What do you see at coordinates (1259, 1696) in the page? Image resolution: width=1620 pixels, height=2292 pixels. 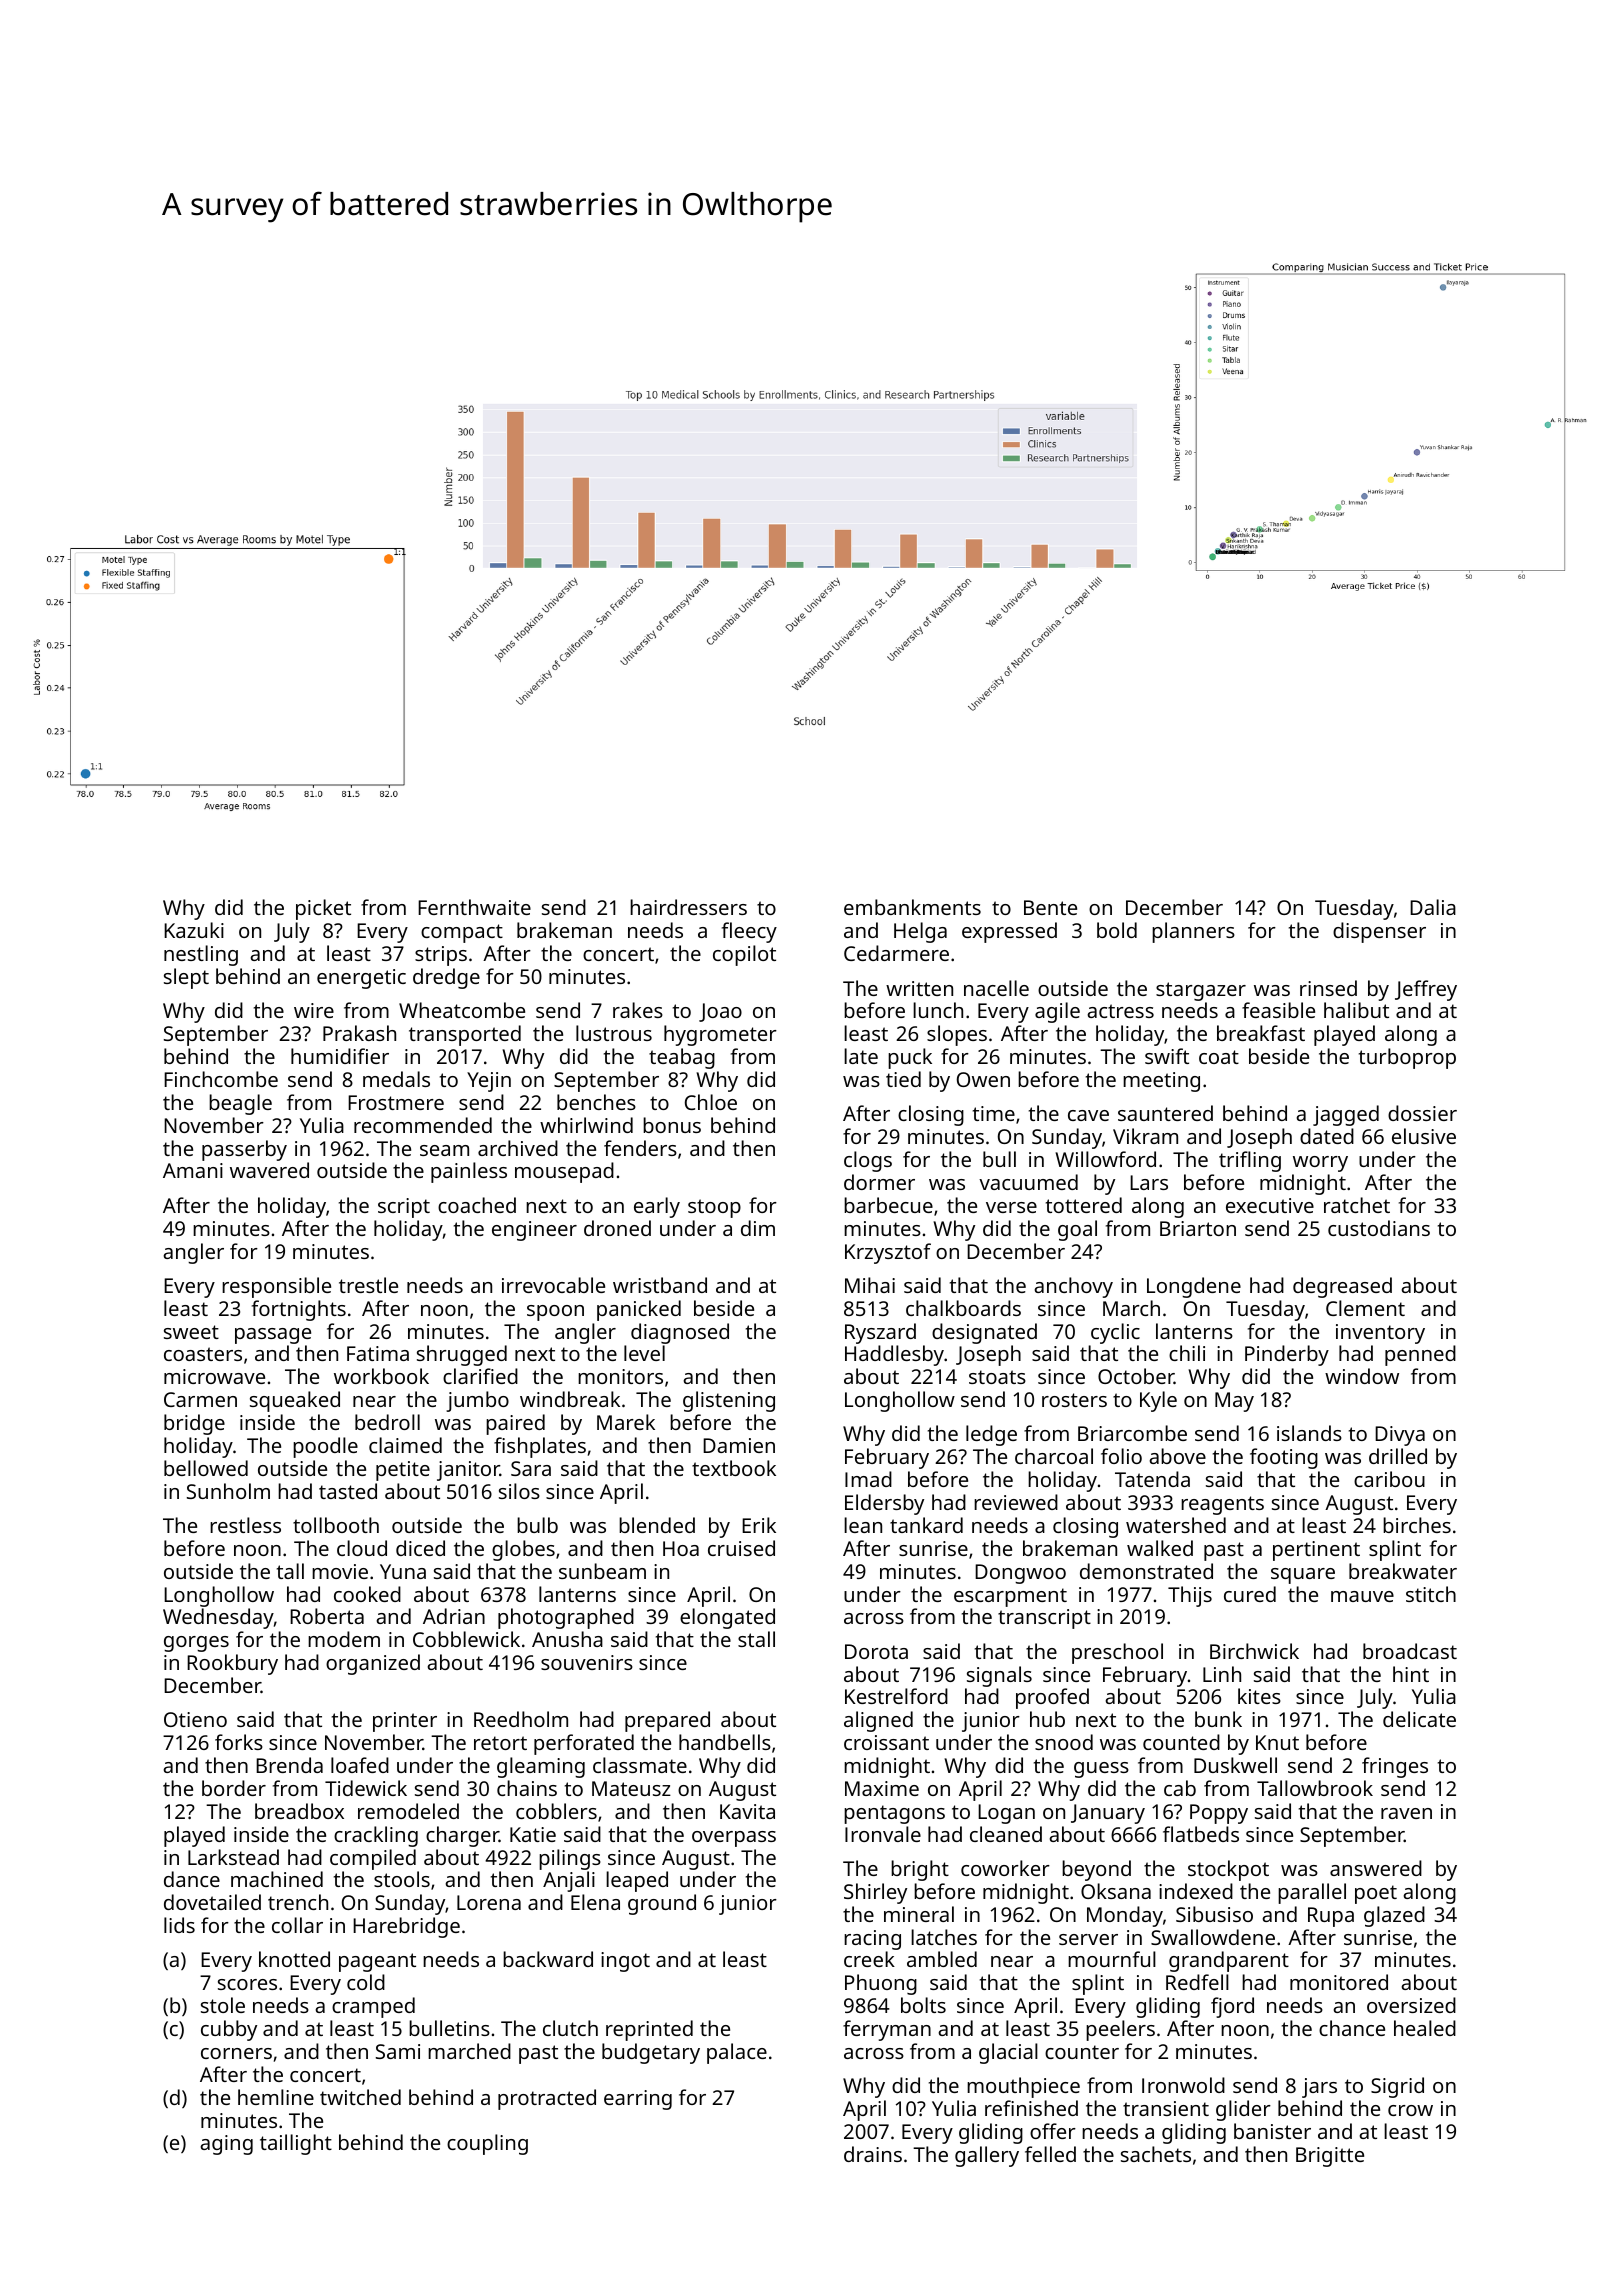 I see `kites` at bounding box center [1259, 1696].
